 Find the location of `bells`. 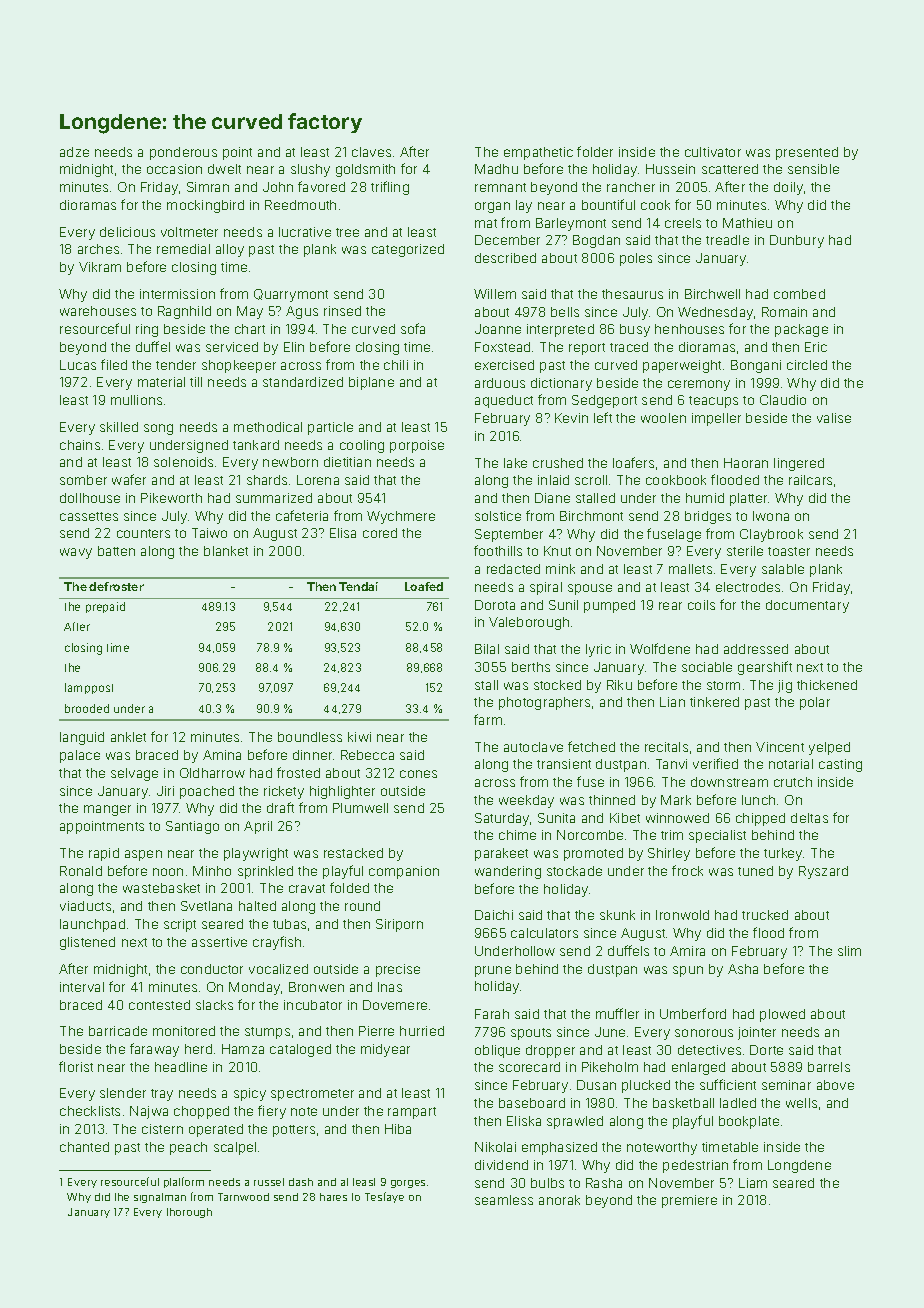

bells is located at coordinates (565, 312).
